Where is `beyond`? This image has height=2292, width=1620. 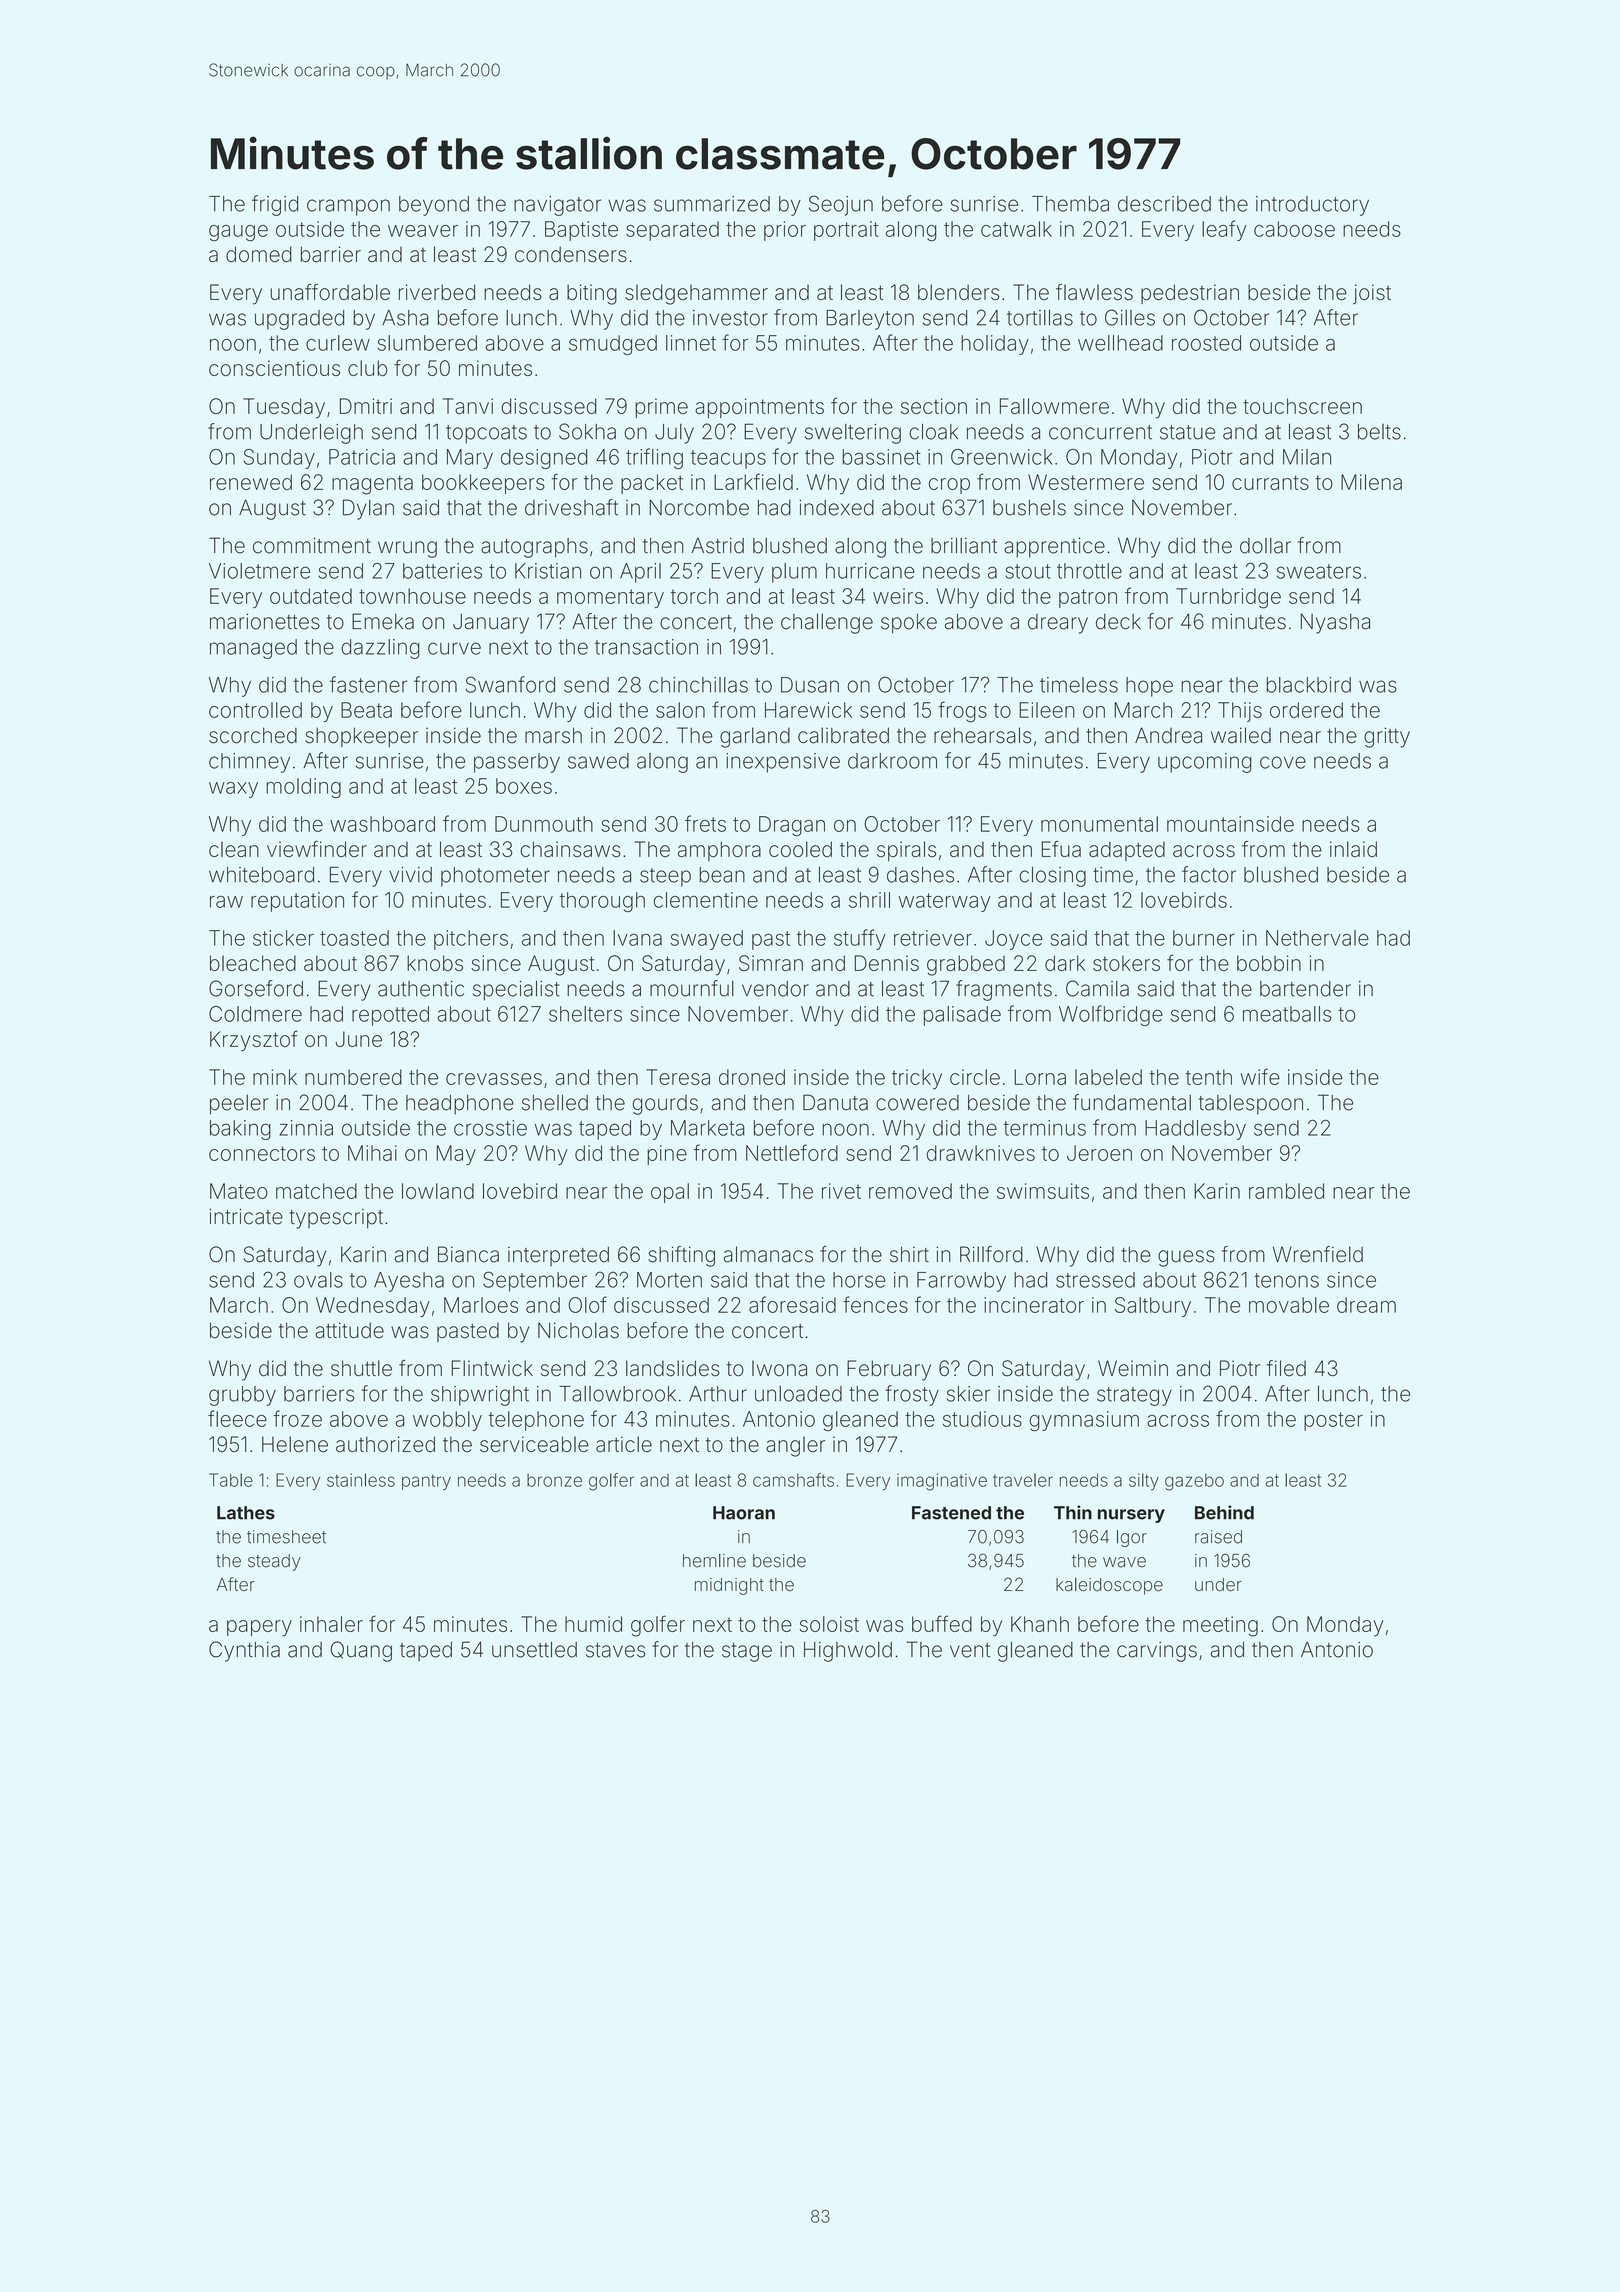
beyond is located at coordinates (434, 206).
